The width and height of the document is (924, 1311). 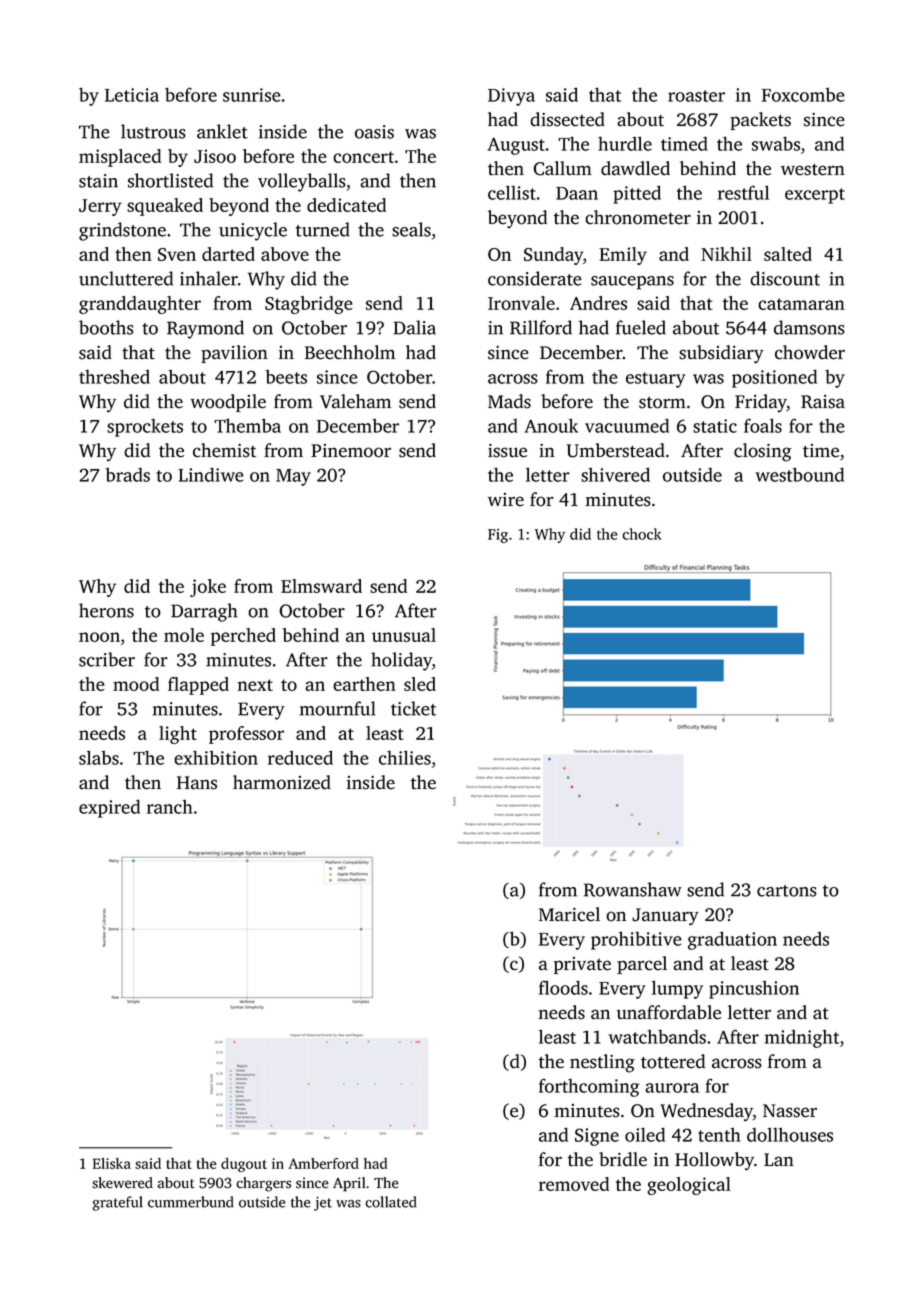 I want to click on Leticia, so click(x=132, y=95).
